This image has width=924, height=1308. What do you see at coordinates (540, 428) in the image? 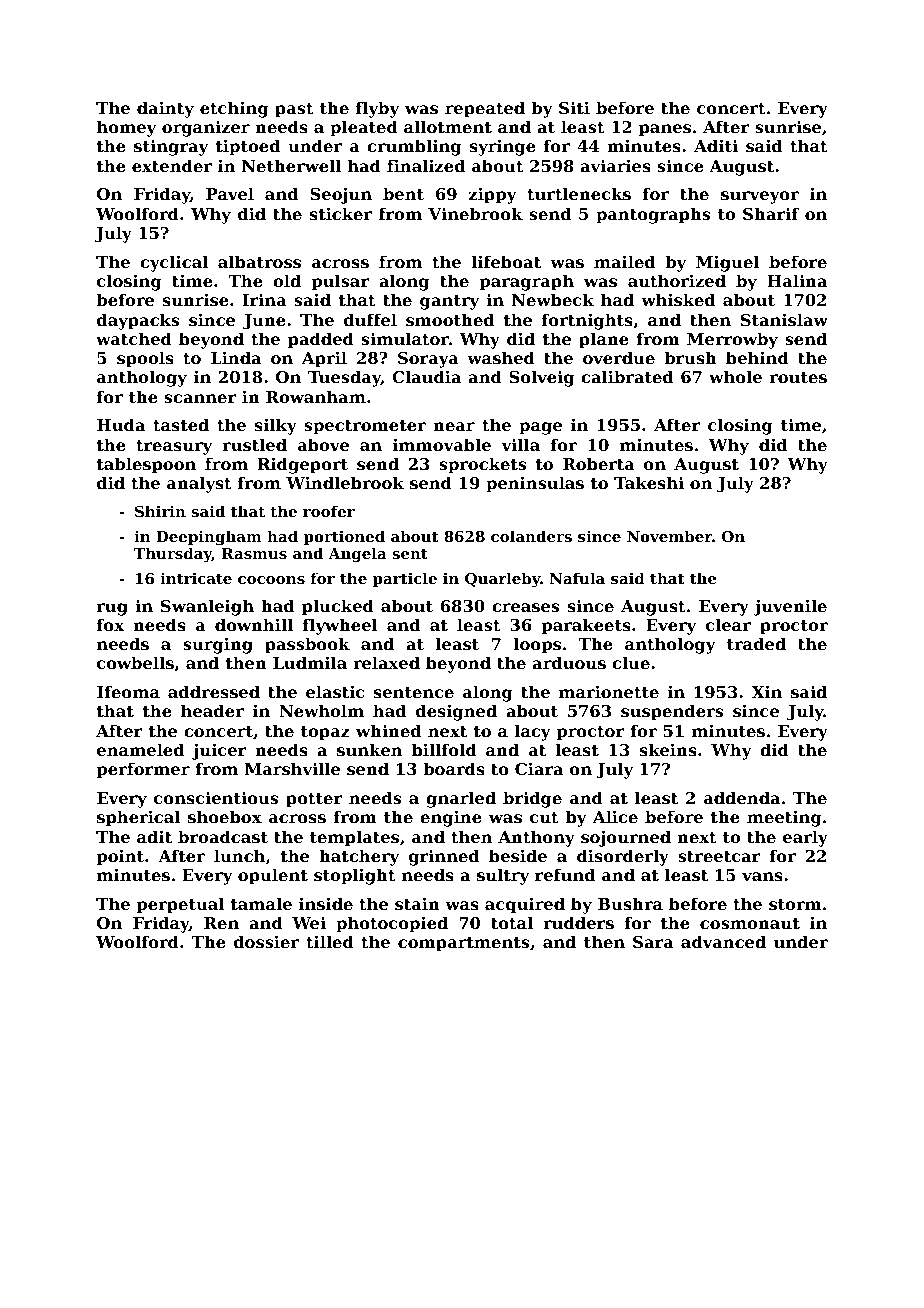
I see `page` at bounding box center [540, 428].
